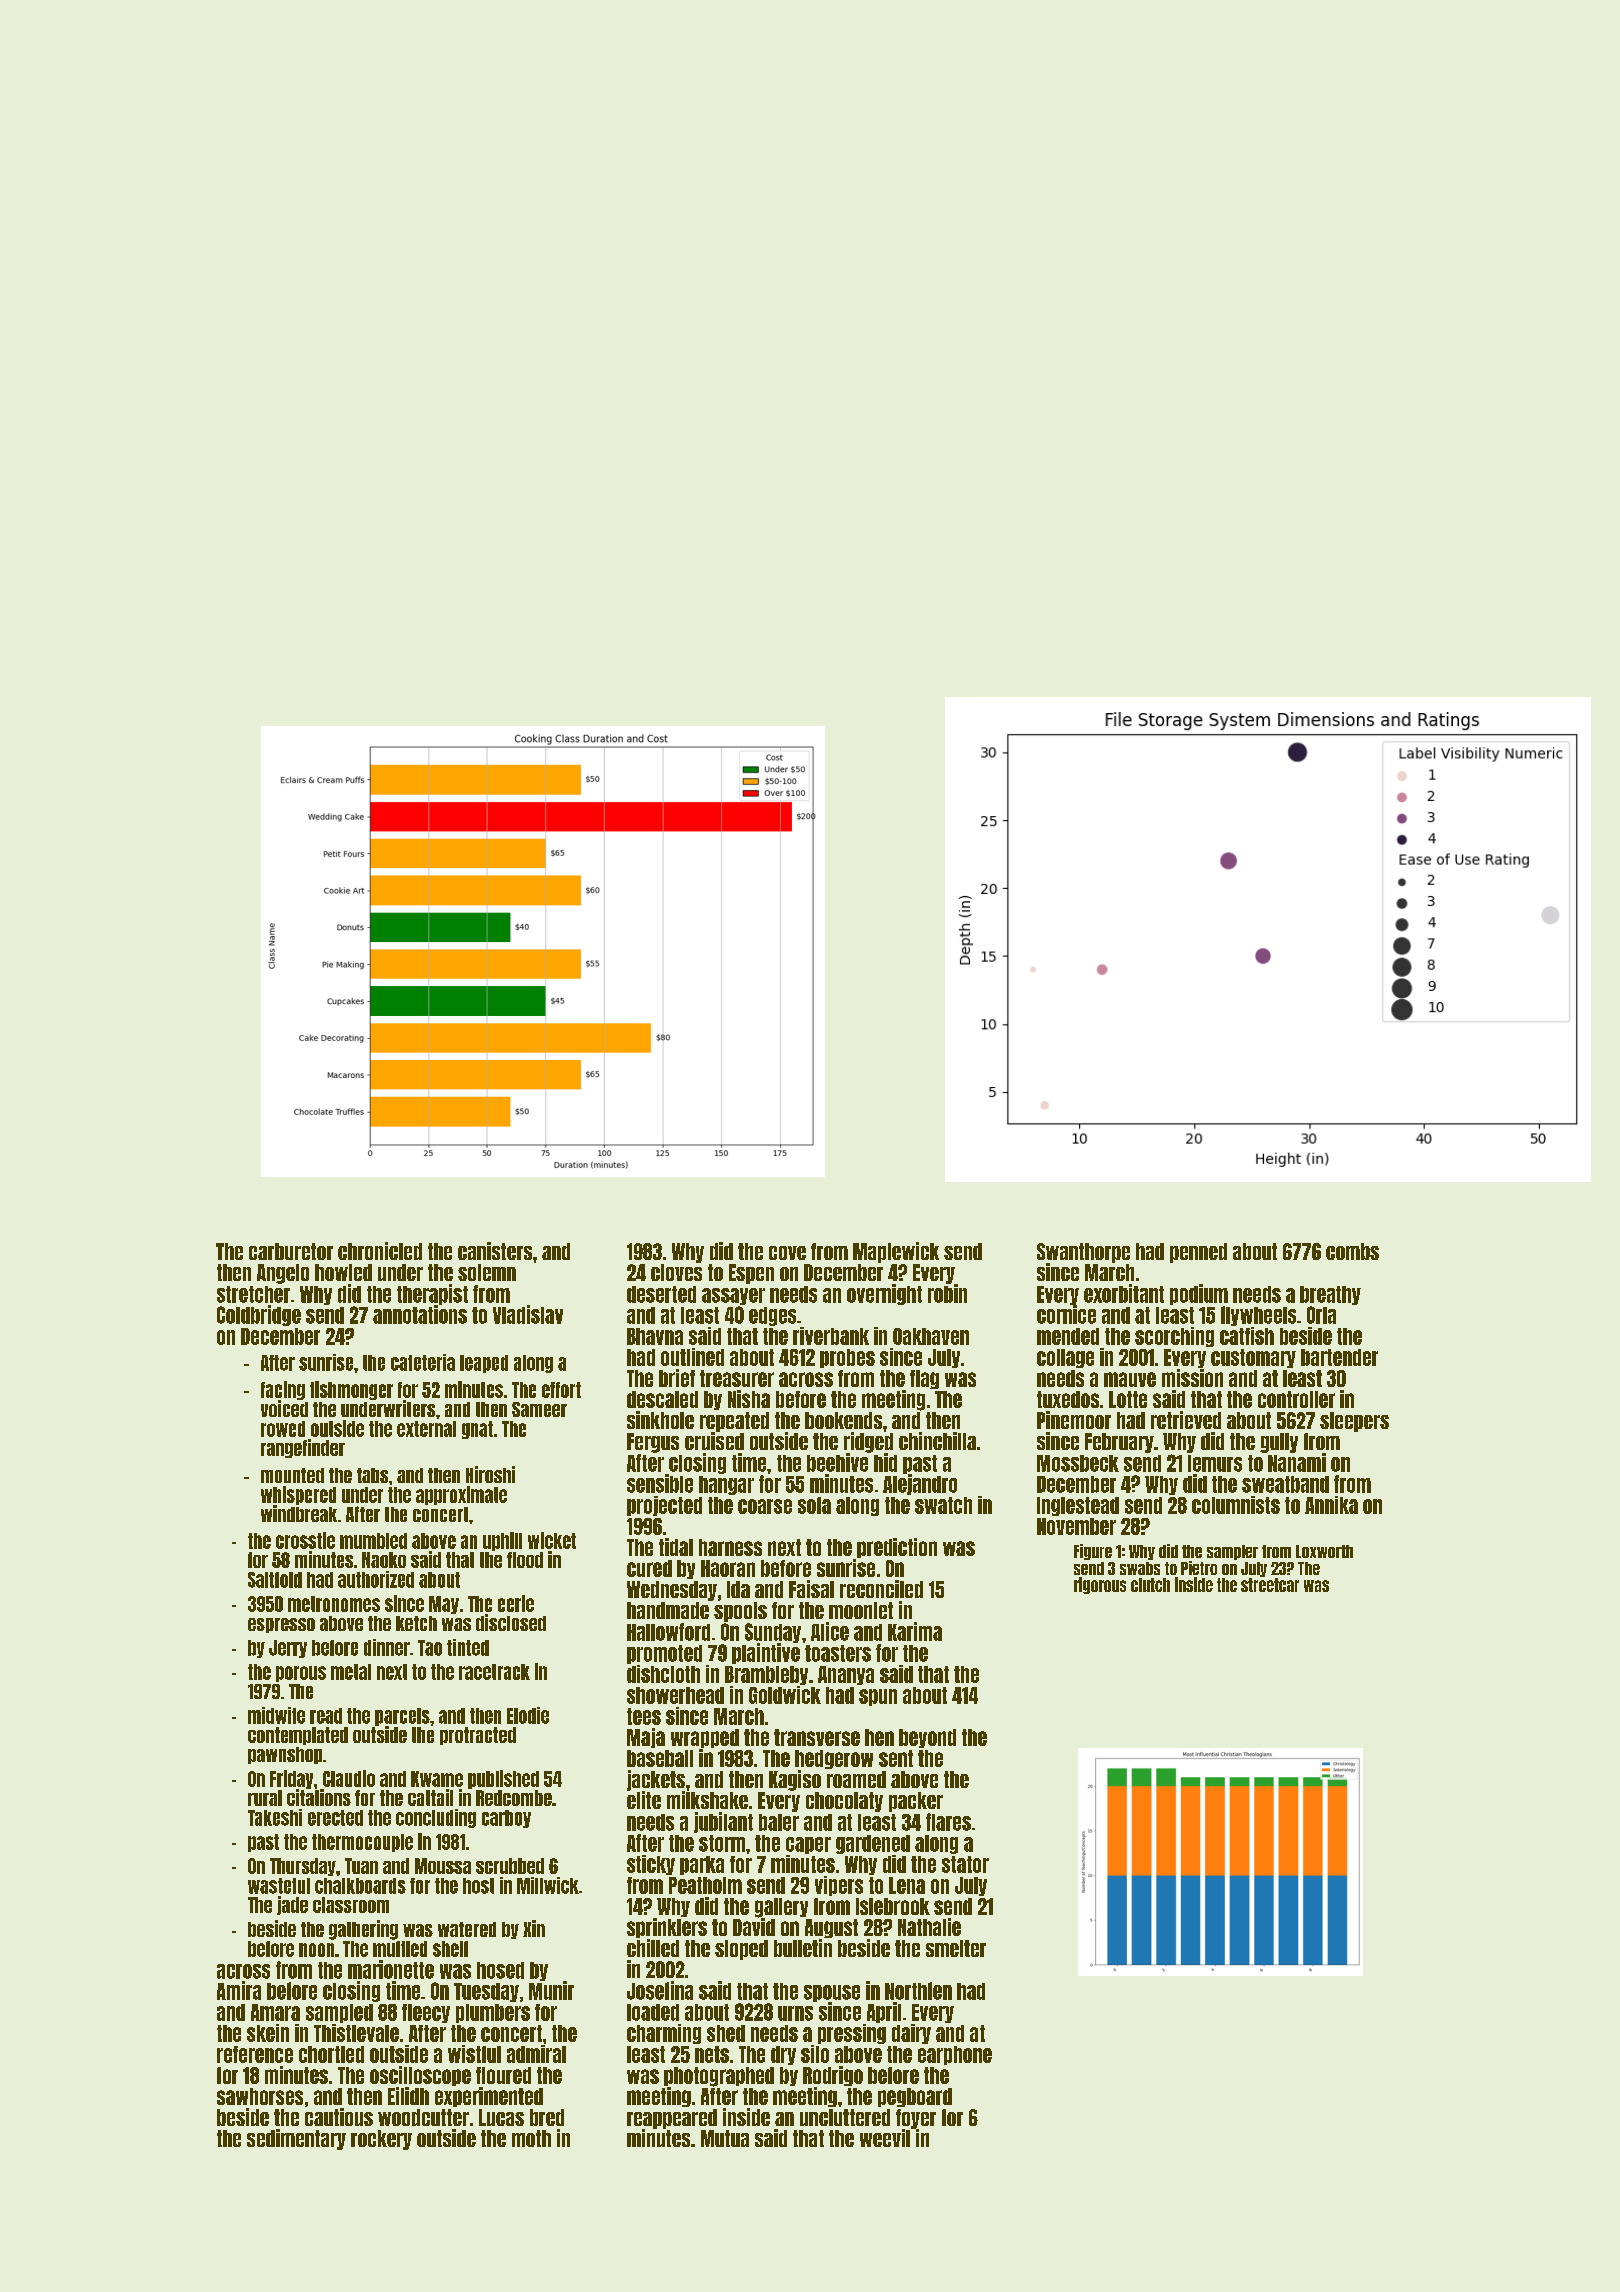 The height and width of the image is (2292, 1620). Describe the element at coordinates (885, 2138) in the image. I see `weevil` at that location.
